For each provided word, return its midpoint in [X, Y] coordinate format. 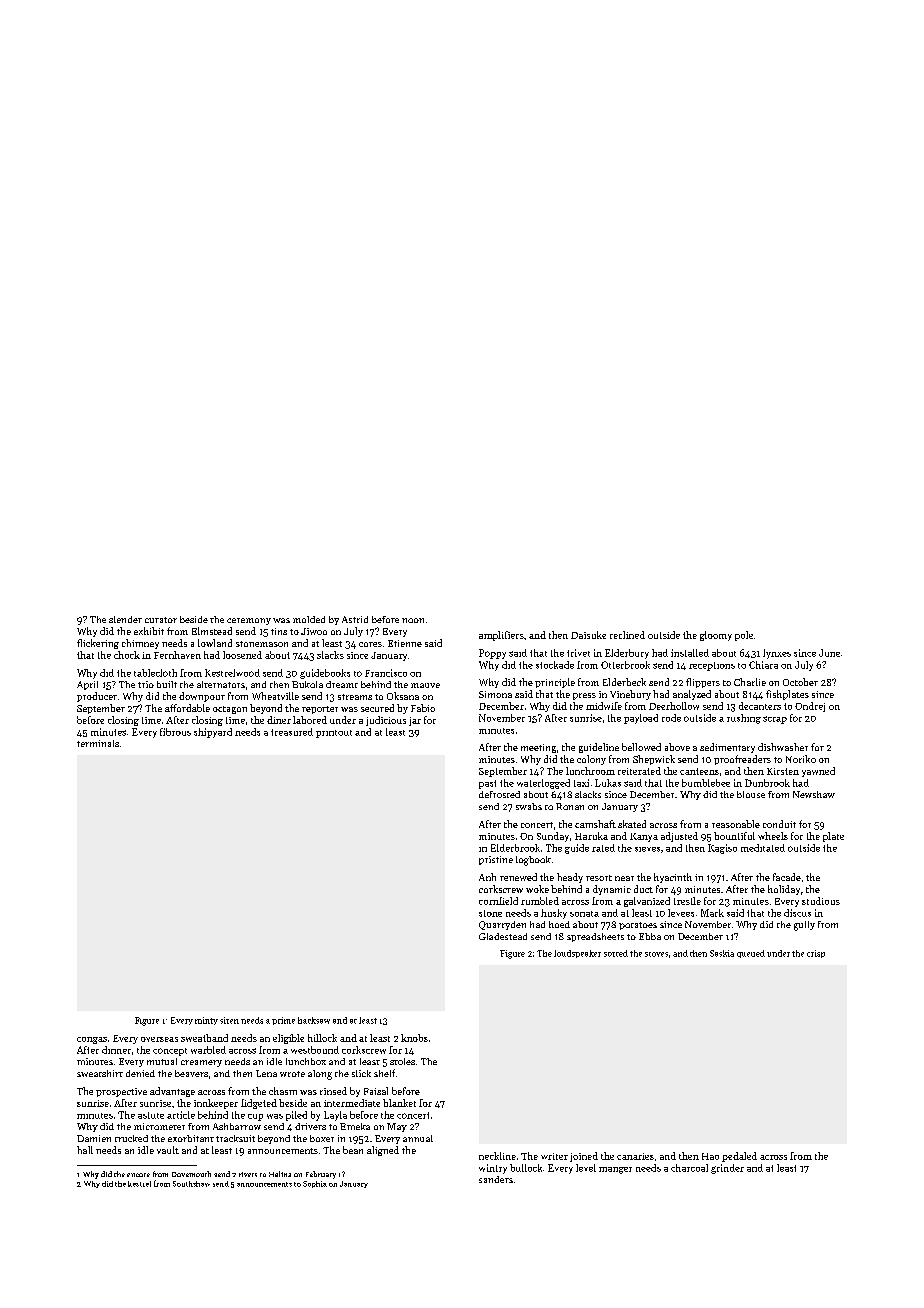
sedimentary [727, 748]
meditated [763, 848]
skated [632, 824]
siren [229, 1020]
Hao [710, 1156]
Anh [487, 877]
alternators [221, 684]
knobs [414, 1038]
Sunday [553, 837]
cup [255, 1117]
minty [206, 1021]
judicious [386, 721]
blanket [399, 1103]
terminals [98, 743]
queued [751, 954]
